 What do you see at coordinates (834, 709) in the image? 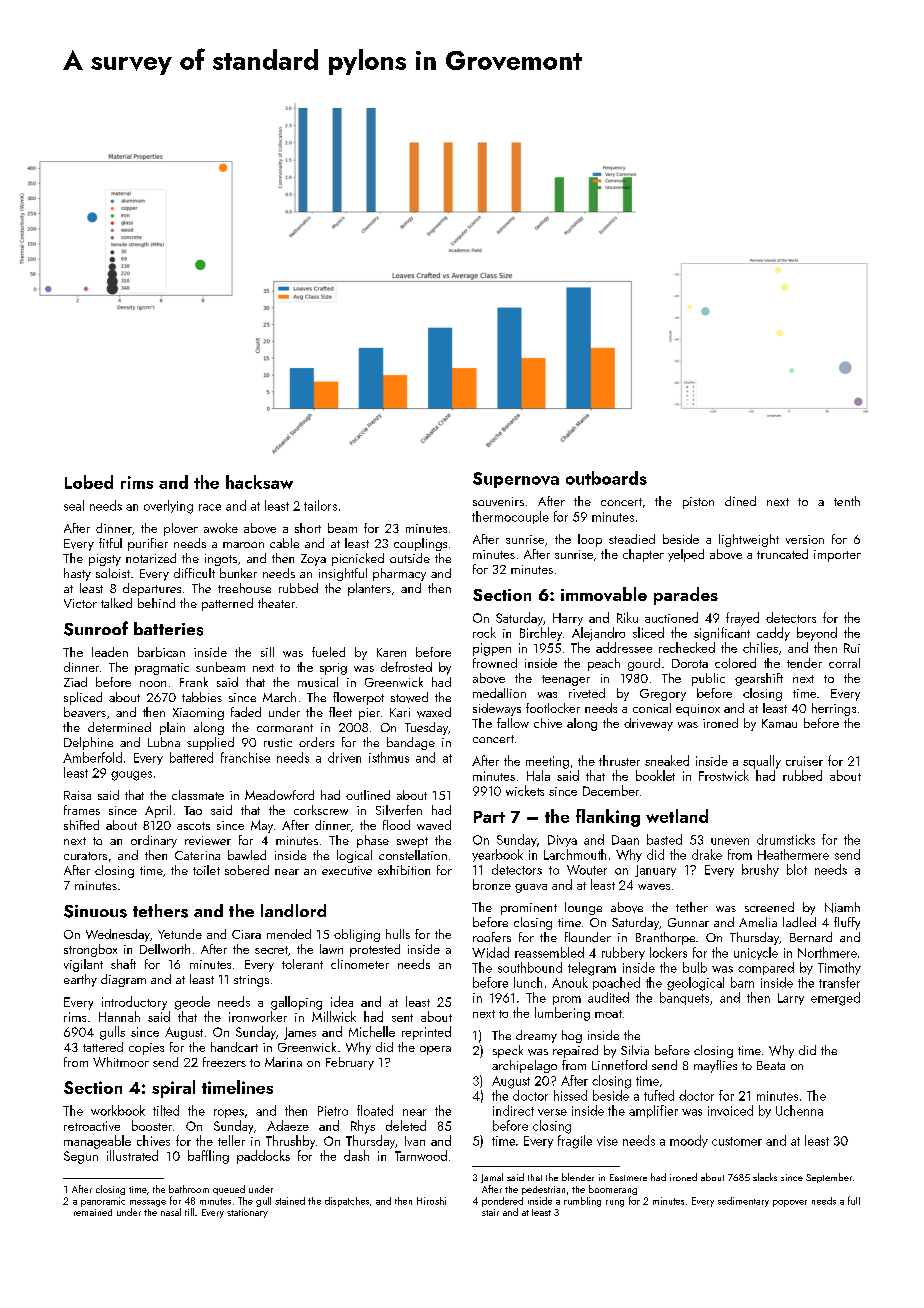
I see `herrings` at bounding box center [834, 709].
